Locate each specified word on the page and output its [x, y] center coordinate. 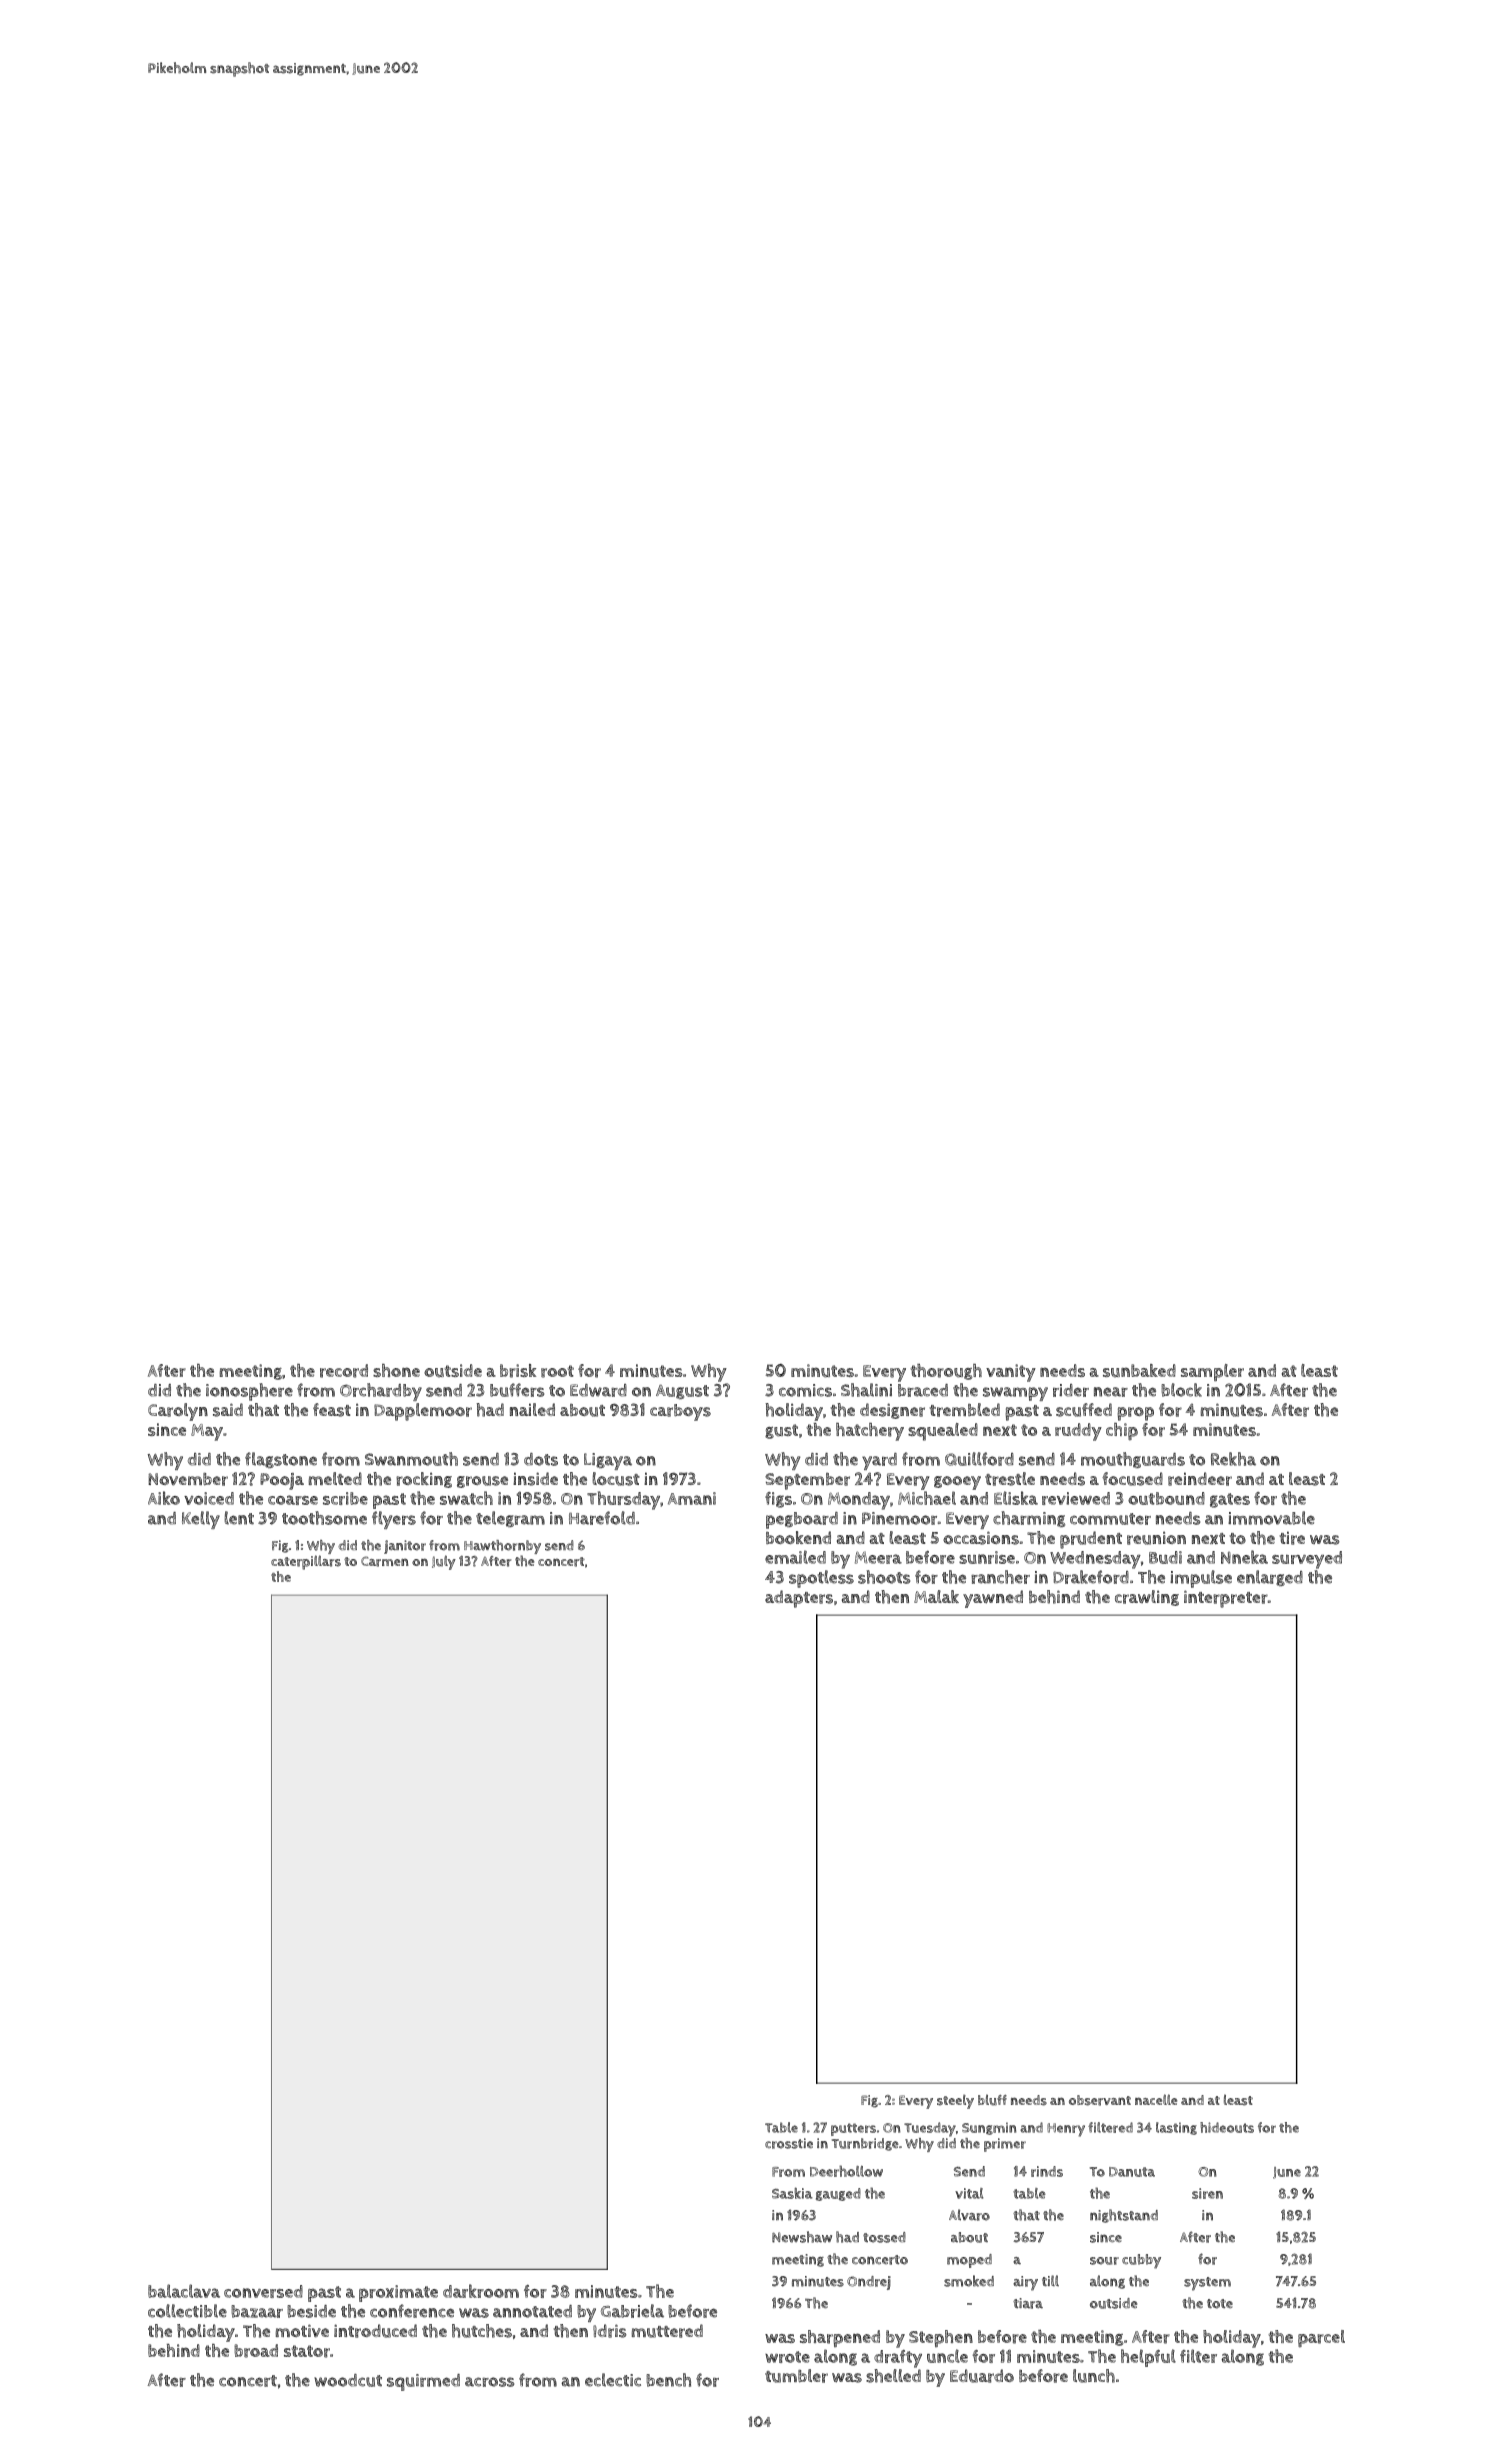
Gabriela [632, 2311]
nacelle [1156, 2099]
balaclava [184, 2291]
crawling [1147, 1598]
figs [778, 1500]
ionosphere [249, 1392]
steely [955, 2102]
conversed [263, 2291]
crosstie [789, 2143]
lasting [1176, 2128]
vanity [1011, 1373]
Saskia [792, 2193]
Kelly [201, 1520]
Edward [598, 1390]
